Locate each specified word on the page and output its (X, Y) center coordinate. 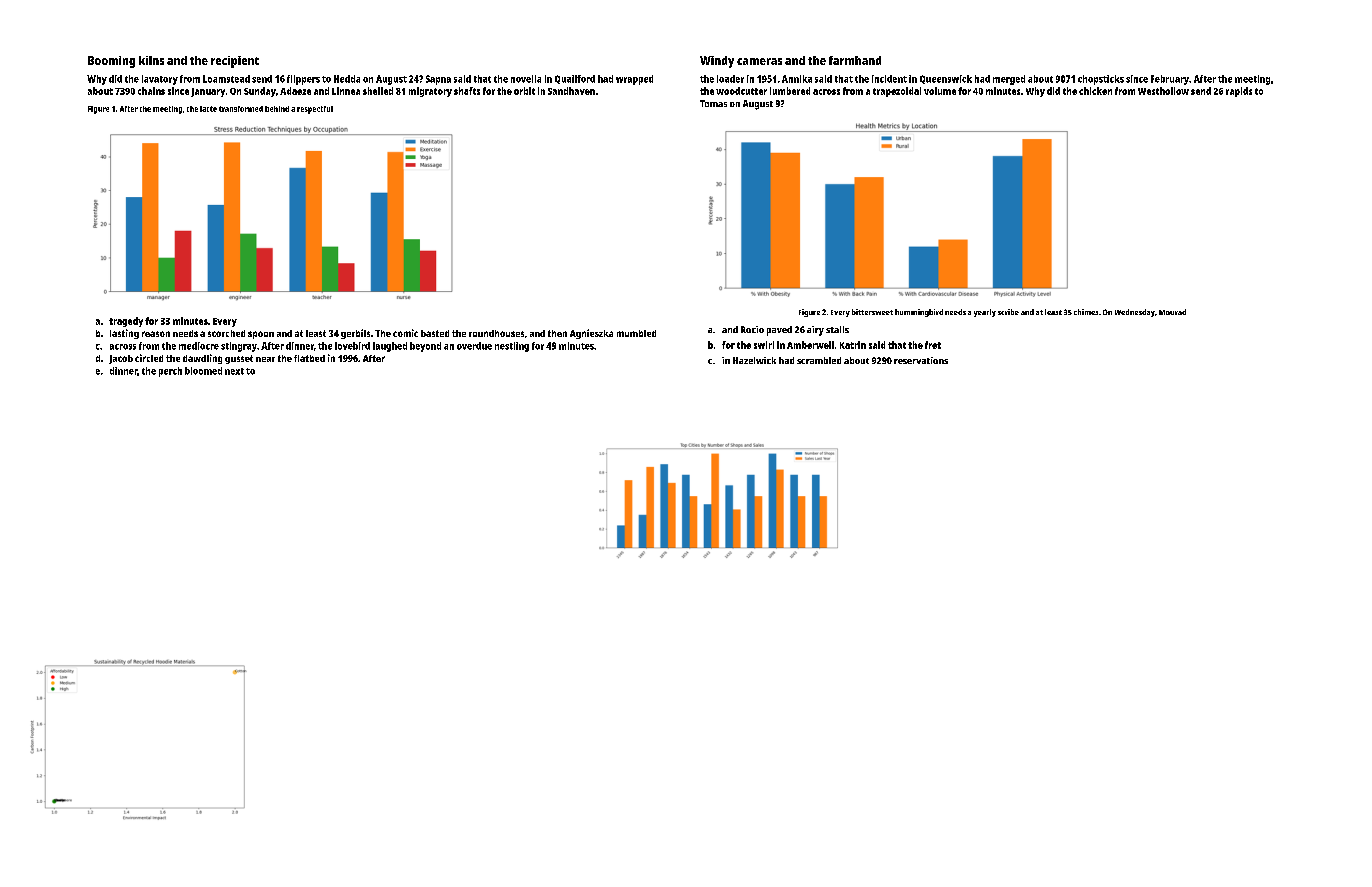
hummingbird (919, 313)
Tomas (713, 103)
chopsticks (1101, 80)
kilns (151, 60)
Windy (717, 62)
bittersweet (872, 312)
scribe (1008, 312)
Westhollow (1163, 91)
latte (208, 109)
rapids (1239, 92)
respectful (315, 110)
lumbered (790, 91)
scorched (226, 333)
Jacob (121, 359)
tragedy (126, 322)
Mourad (1172, 312)
